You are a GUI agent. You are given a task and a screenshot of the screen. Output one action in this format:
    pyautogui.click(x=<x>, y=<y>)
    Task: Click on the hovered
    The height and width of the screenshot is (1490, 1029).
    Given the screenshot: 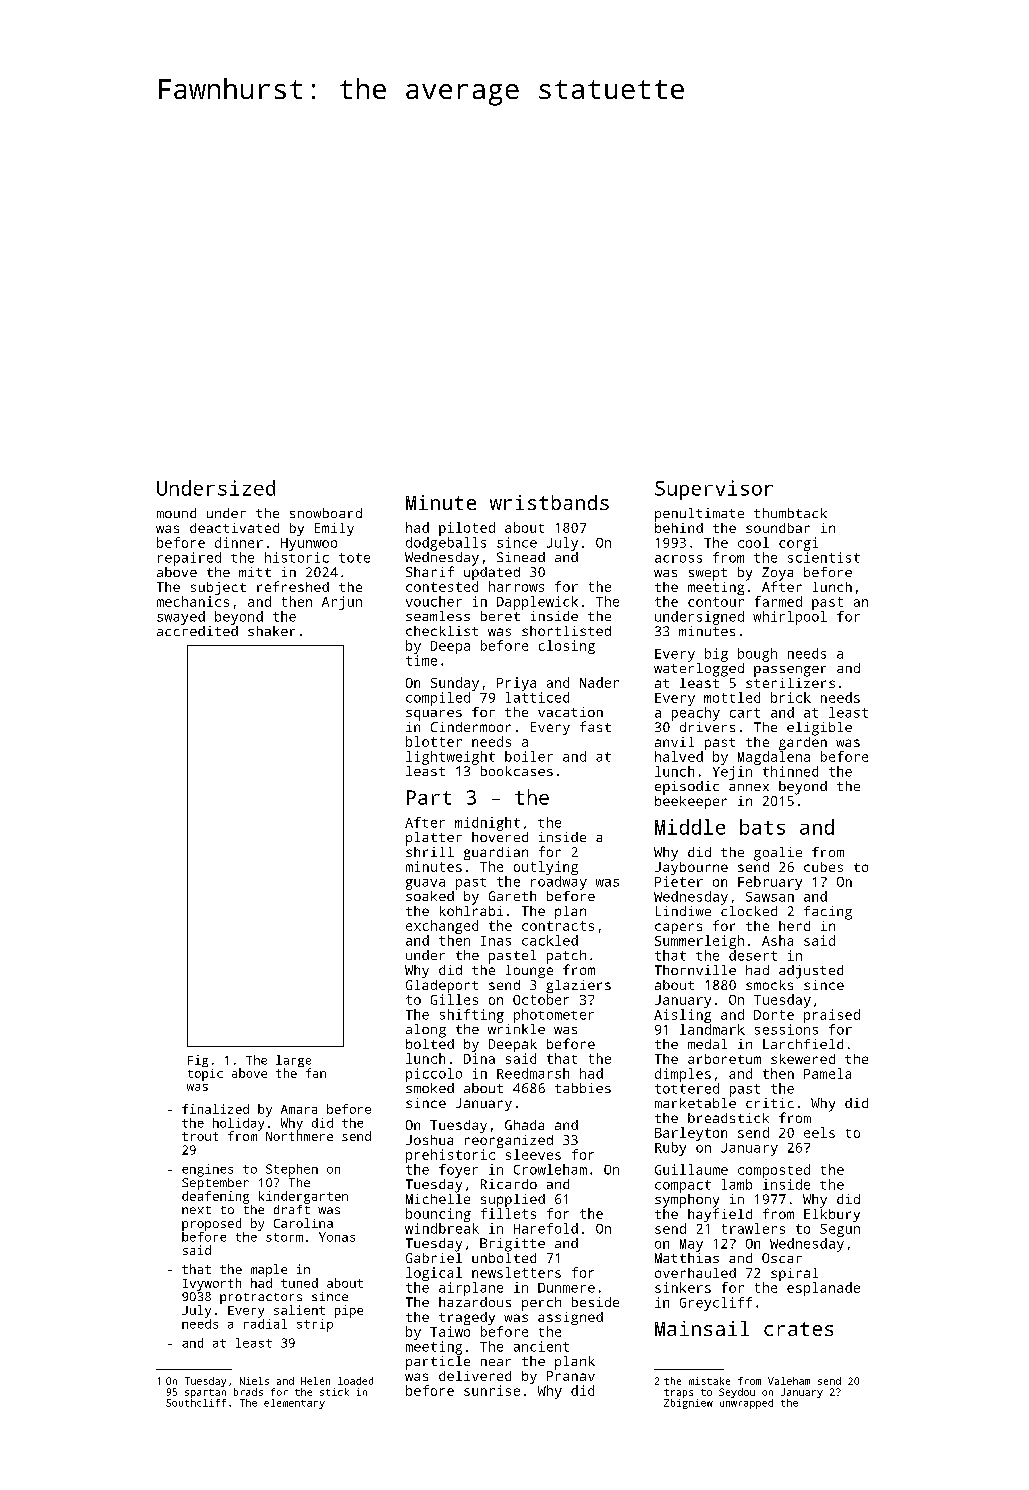 What is the action you would take?
    pyautogui.click(x=500, y=837)
